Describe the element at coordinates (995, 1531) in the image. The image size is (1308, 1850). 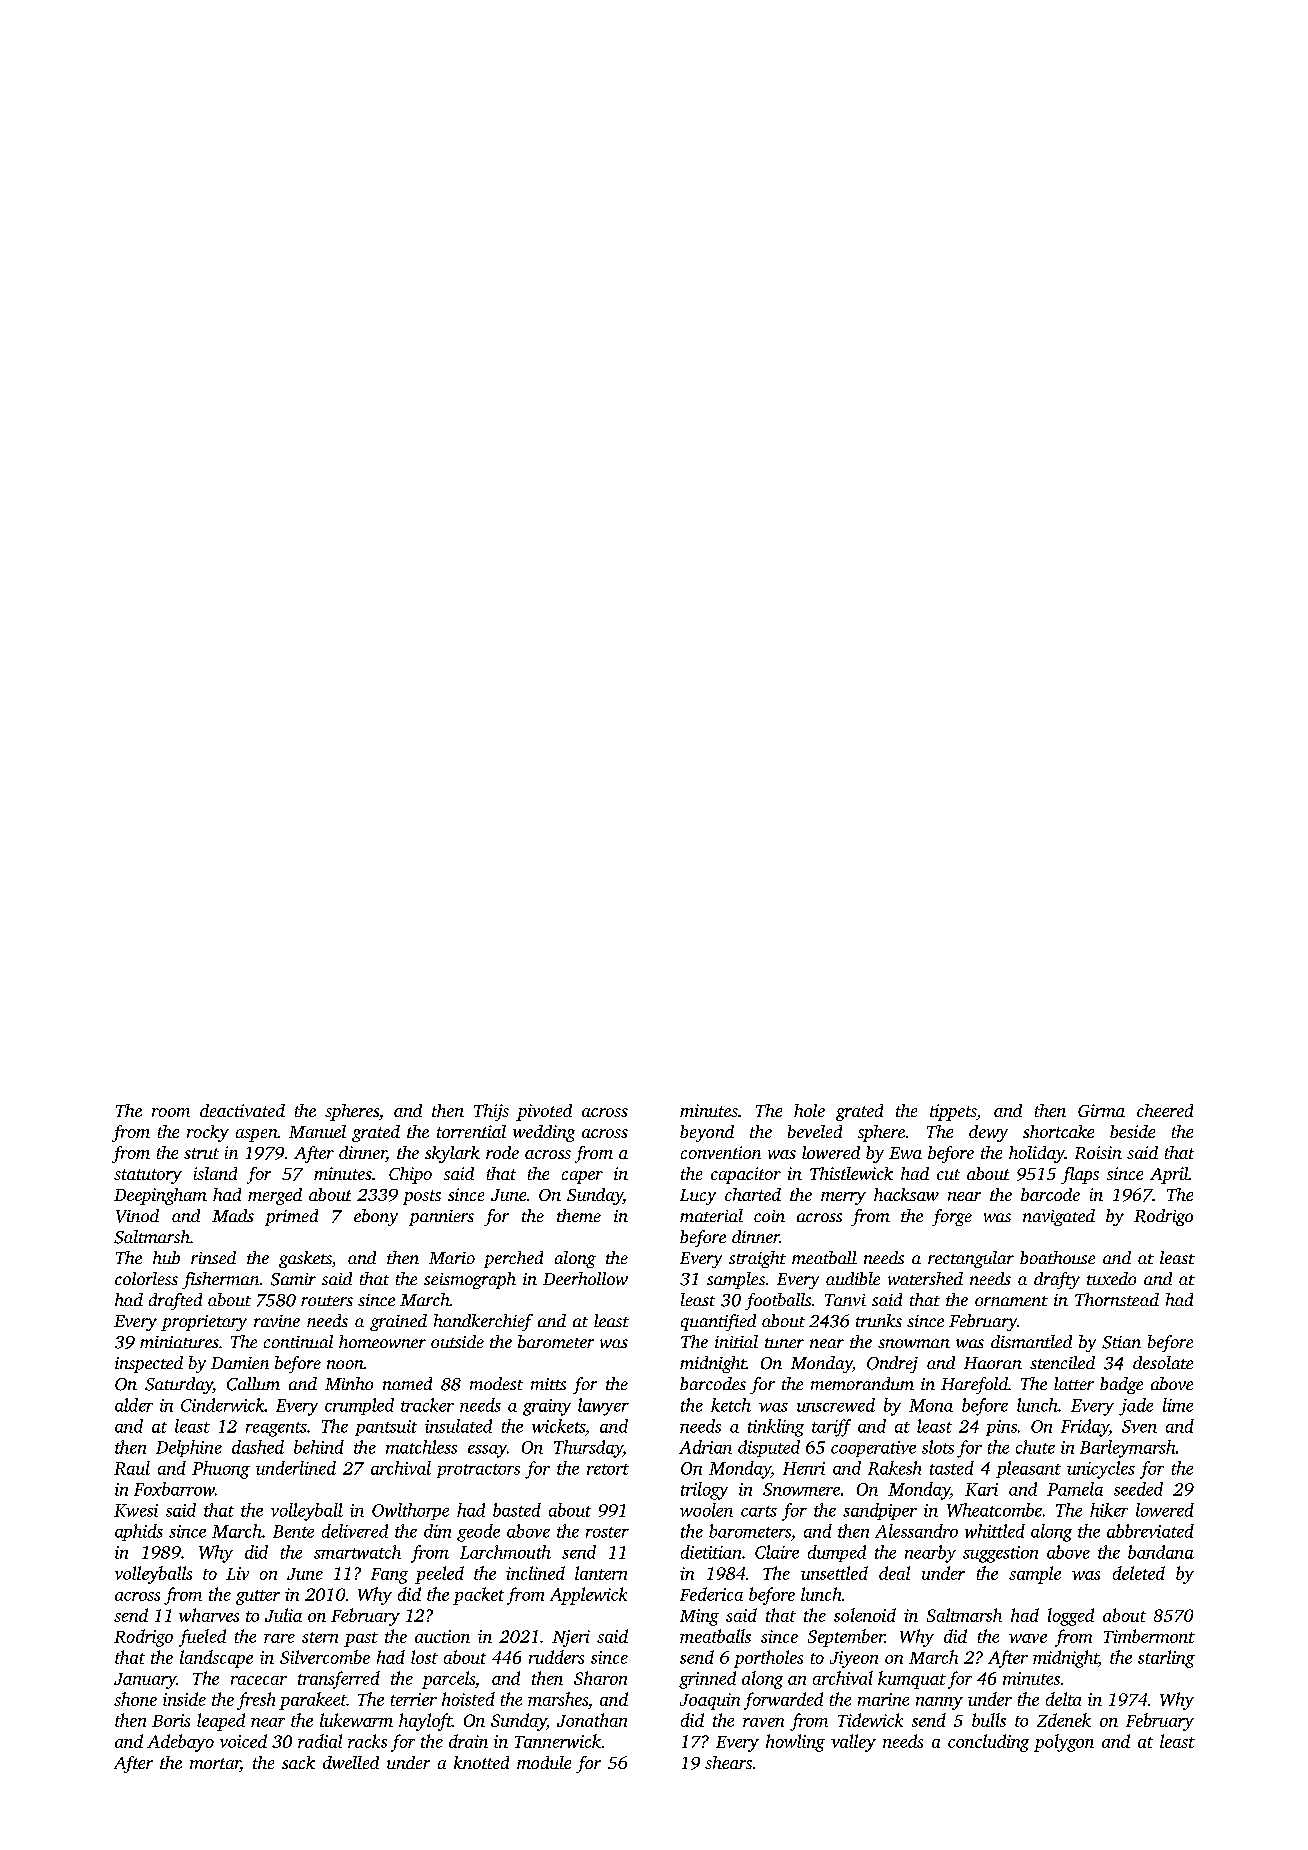
I see `whittled` at that location.
